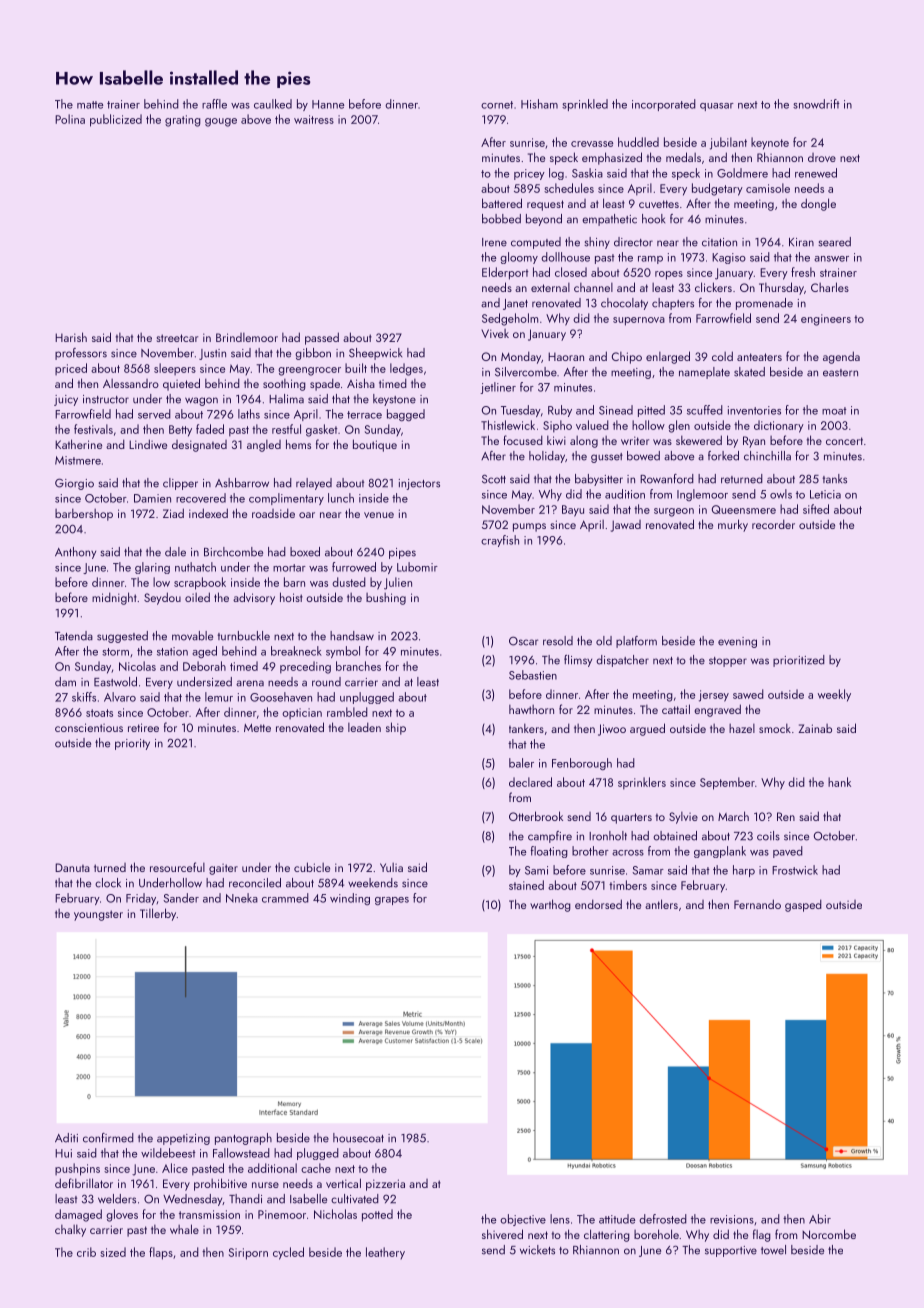 This page has width=924, height=1308. Describe the element at coordinates (70, 119) in the page. I see `Polina` at that location.
